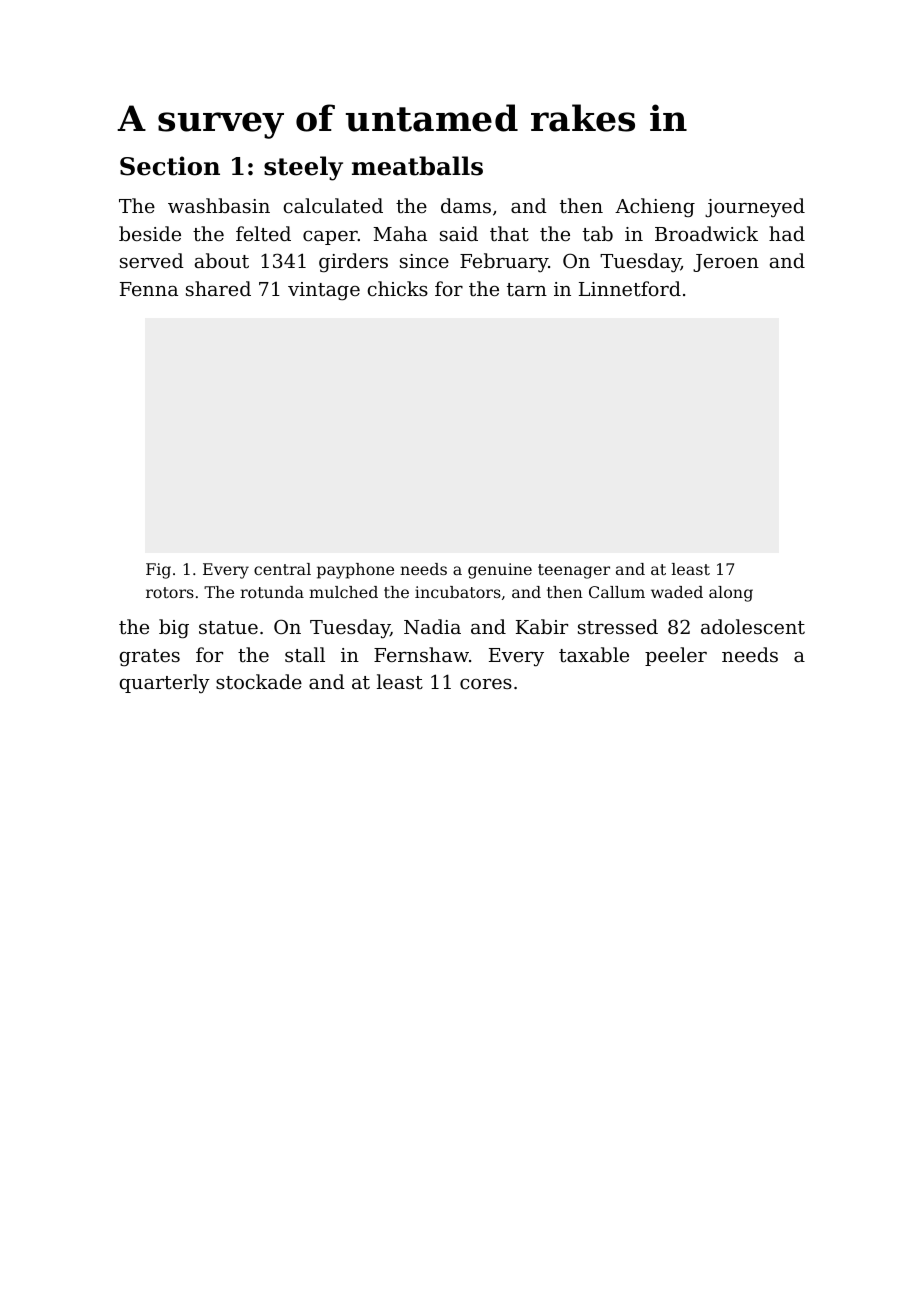 The width and height of the image is (924, 1311). I want to click on along, so click(731, 594).
